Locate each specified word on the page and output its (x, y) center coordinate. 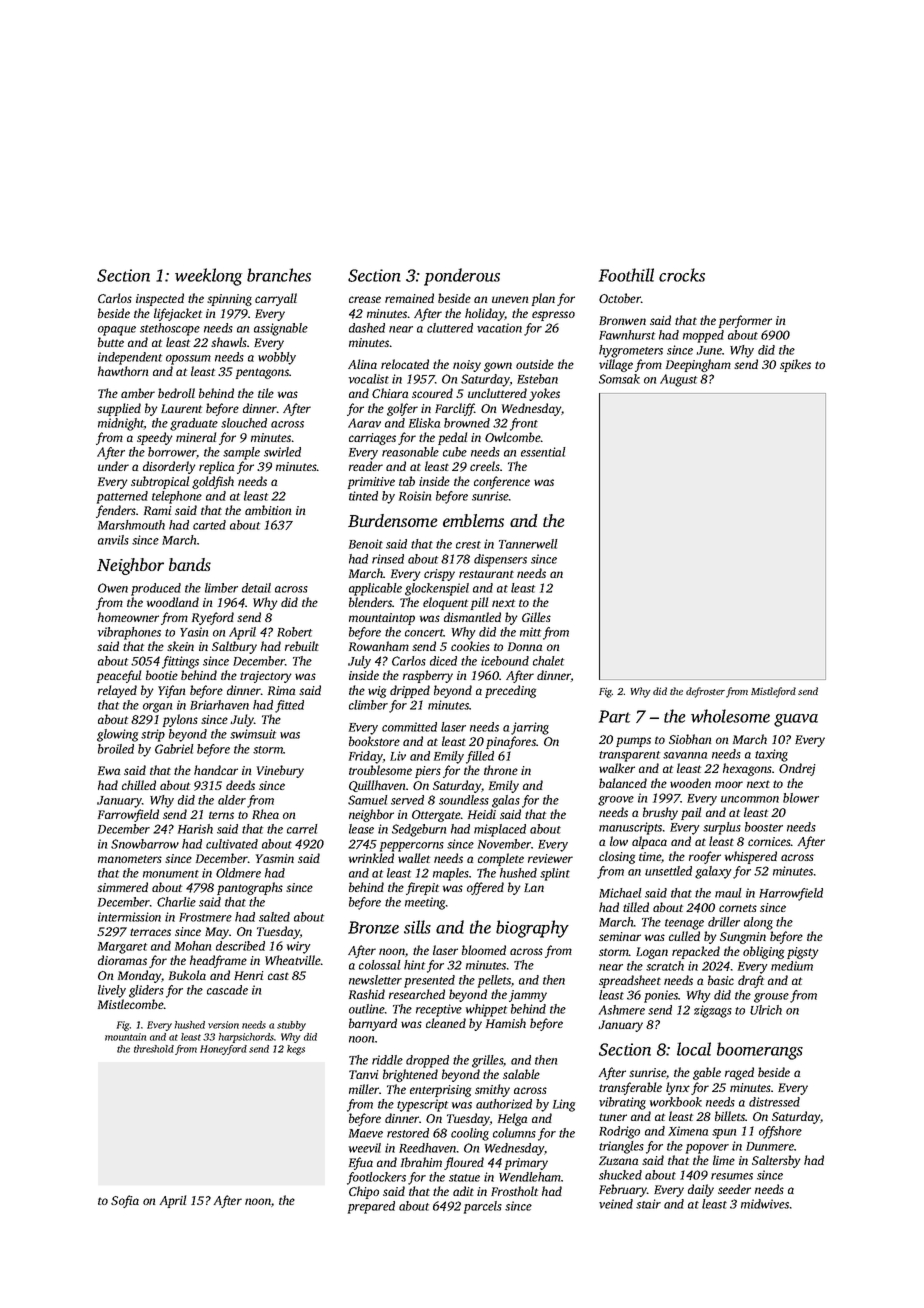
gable (707, 1073)
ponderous (462, 277)
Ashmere (622, 1010)
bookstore (374, 741)
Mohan (193, 946)
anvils (113, 540)
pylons (180, 720)
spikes (795, 365)
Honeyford (223, 1050)
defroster (705, 692)
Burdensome (392, 520)
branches (279, 275)
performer (745, 321)
